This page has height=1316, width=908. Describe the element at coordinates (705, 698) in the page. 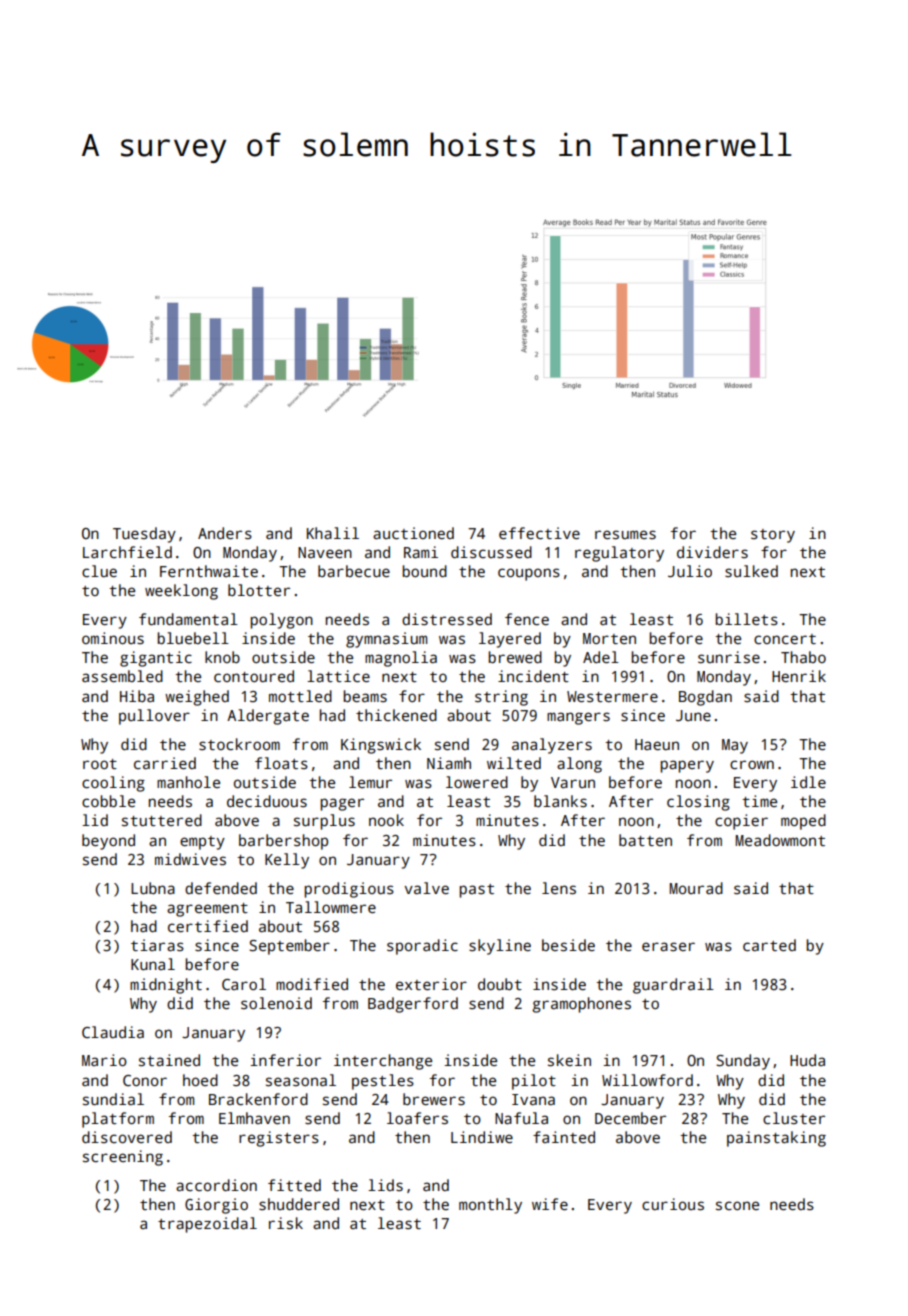

I see `Bogdan` at that location.
